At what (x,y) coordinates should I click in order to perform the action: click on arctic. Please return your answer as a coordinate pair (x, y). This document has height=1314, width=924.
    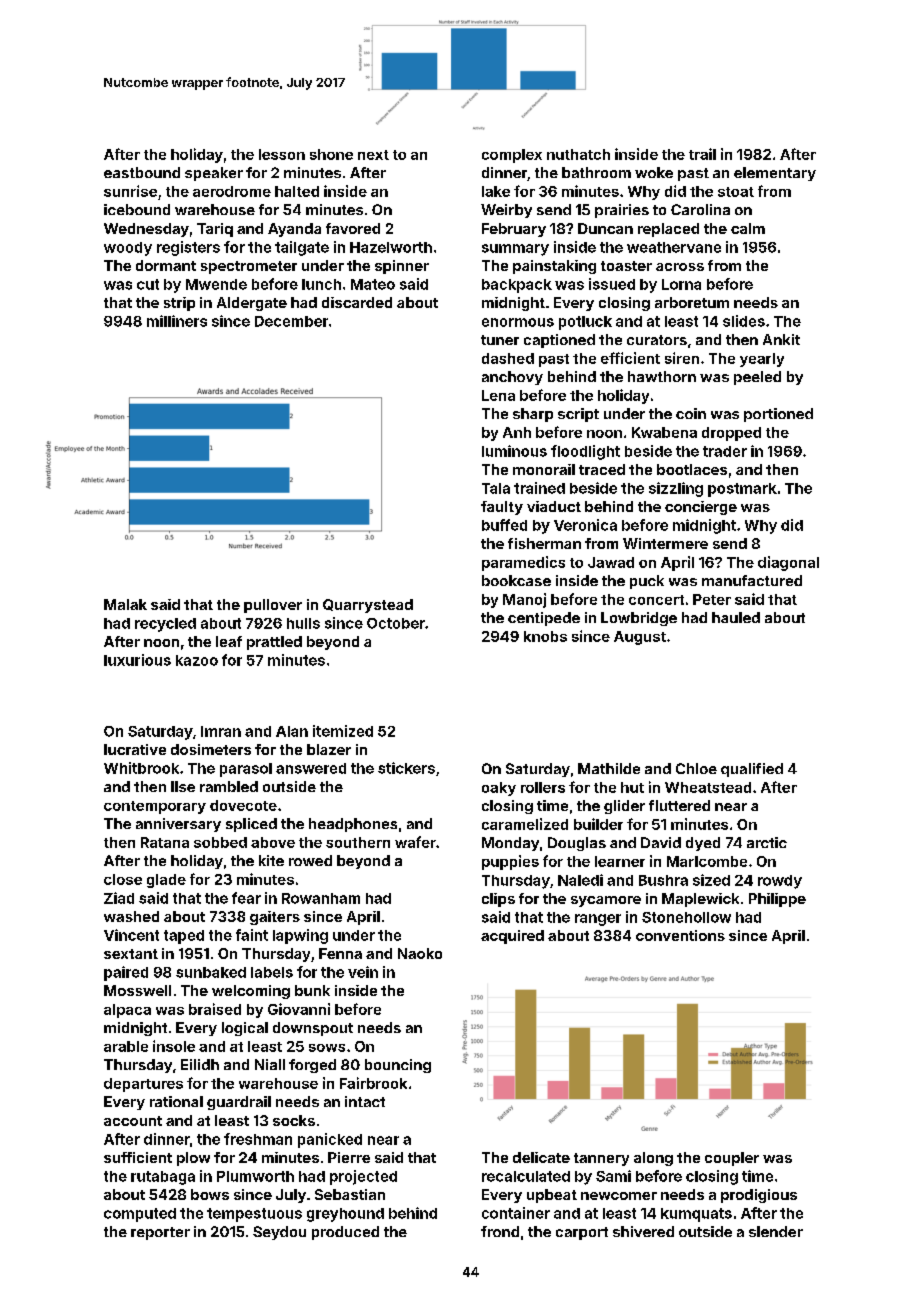
    Looking at the image, I should click on (767, 842).
